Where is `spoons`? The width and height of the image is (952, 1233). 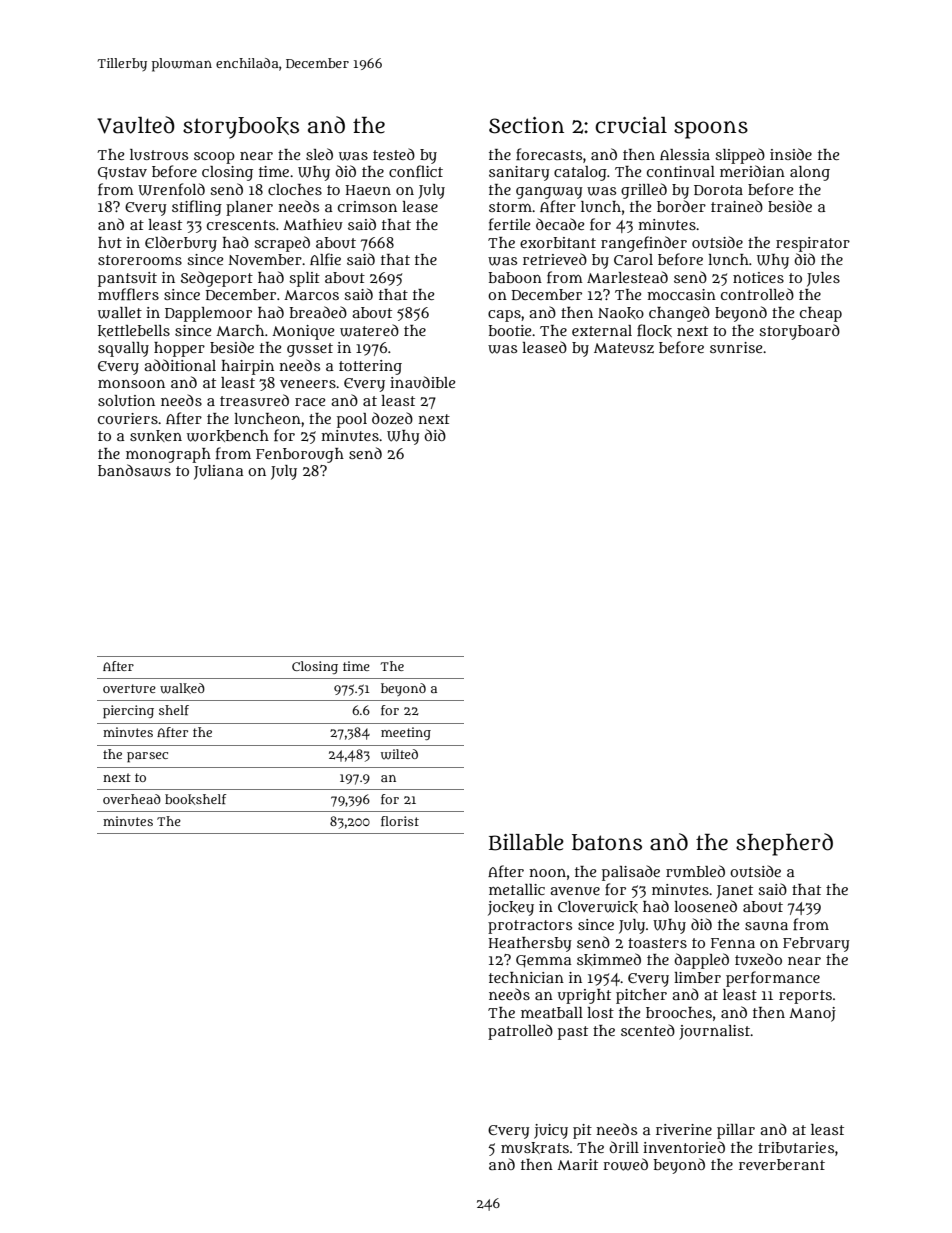 spoons is located at coordinates (711, 130).
